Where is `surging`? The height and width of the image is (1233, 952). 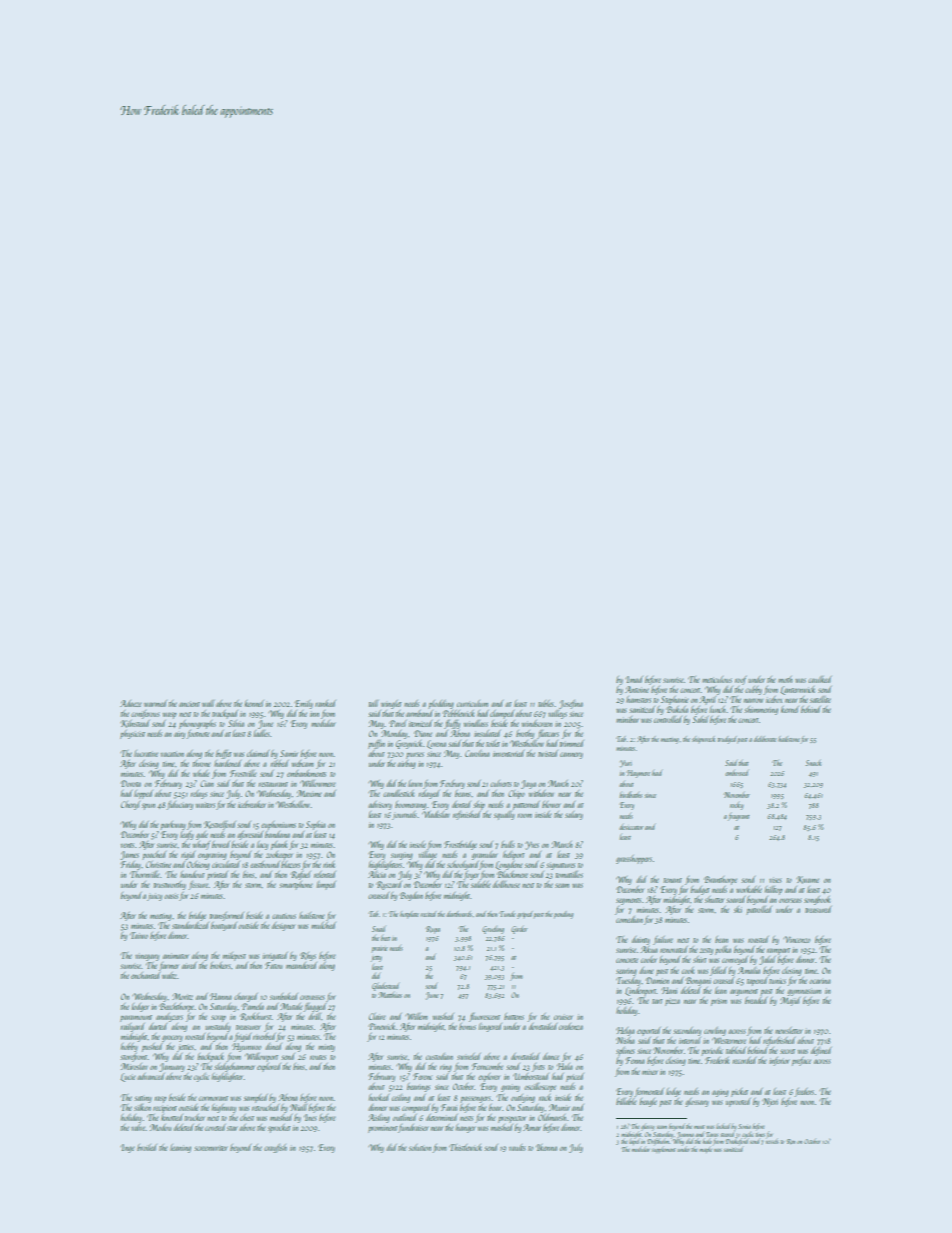
surging is located at coordinates (402, 856).
